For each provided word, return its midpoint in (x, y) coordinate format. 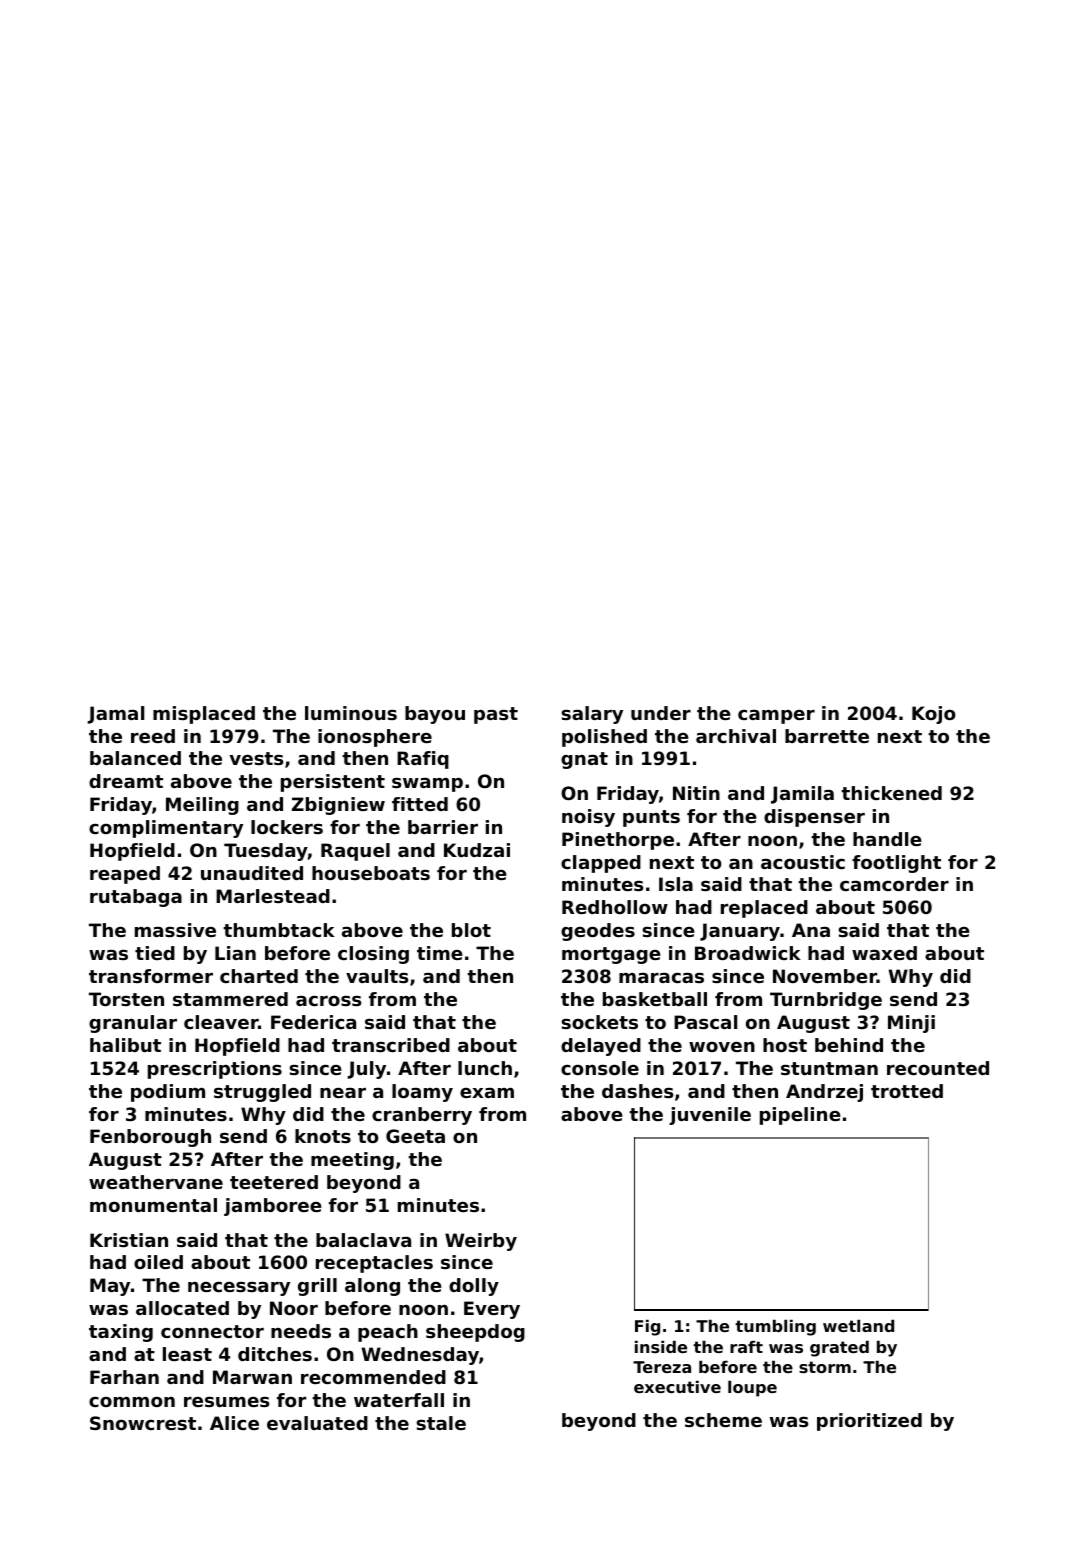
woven (722, 1047)
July (366, 1070)
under (661, 713)
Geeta (415, 1136)
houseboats (371, 873)
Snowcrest (143, 1423)
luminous (351, 713)
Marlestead (273, 896)
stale (441, 1423)
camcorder (894, 884)
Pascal (705, 1022)
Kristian (129, 1240)
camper (776, 717)
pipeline (800, 1116)
